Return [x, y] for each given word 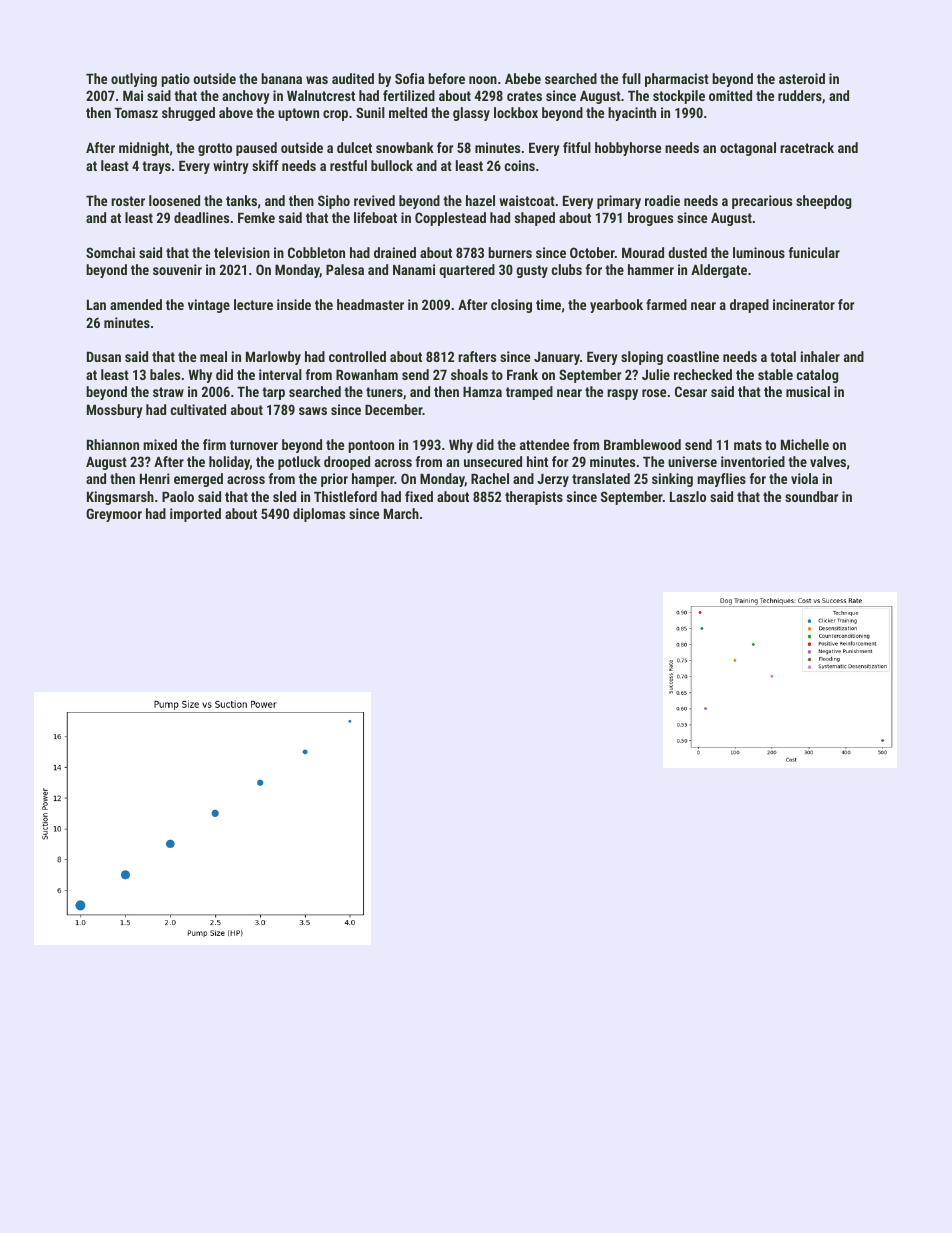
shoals [469, 374]
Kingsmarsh [120, 498]
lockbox [516, 112]
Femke [256, 217]
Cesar [691, 391]
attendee [544, 444]
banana [281, 78]
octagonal [748, 149]
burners [510, 252]
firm [214, 444]
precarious [762, 202]
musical [808, 391]
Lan [96, 305]
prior [334, 480]
